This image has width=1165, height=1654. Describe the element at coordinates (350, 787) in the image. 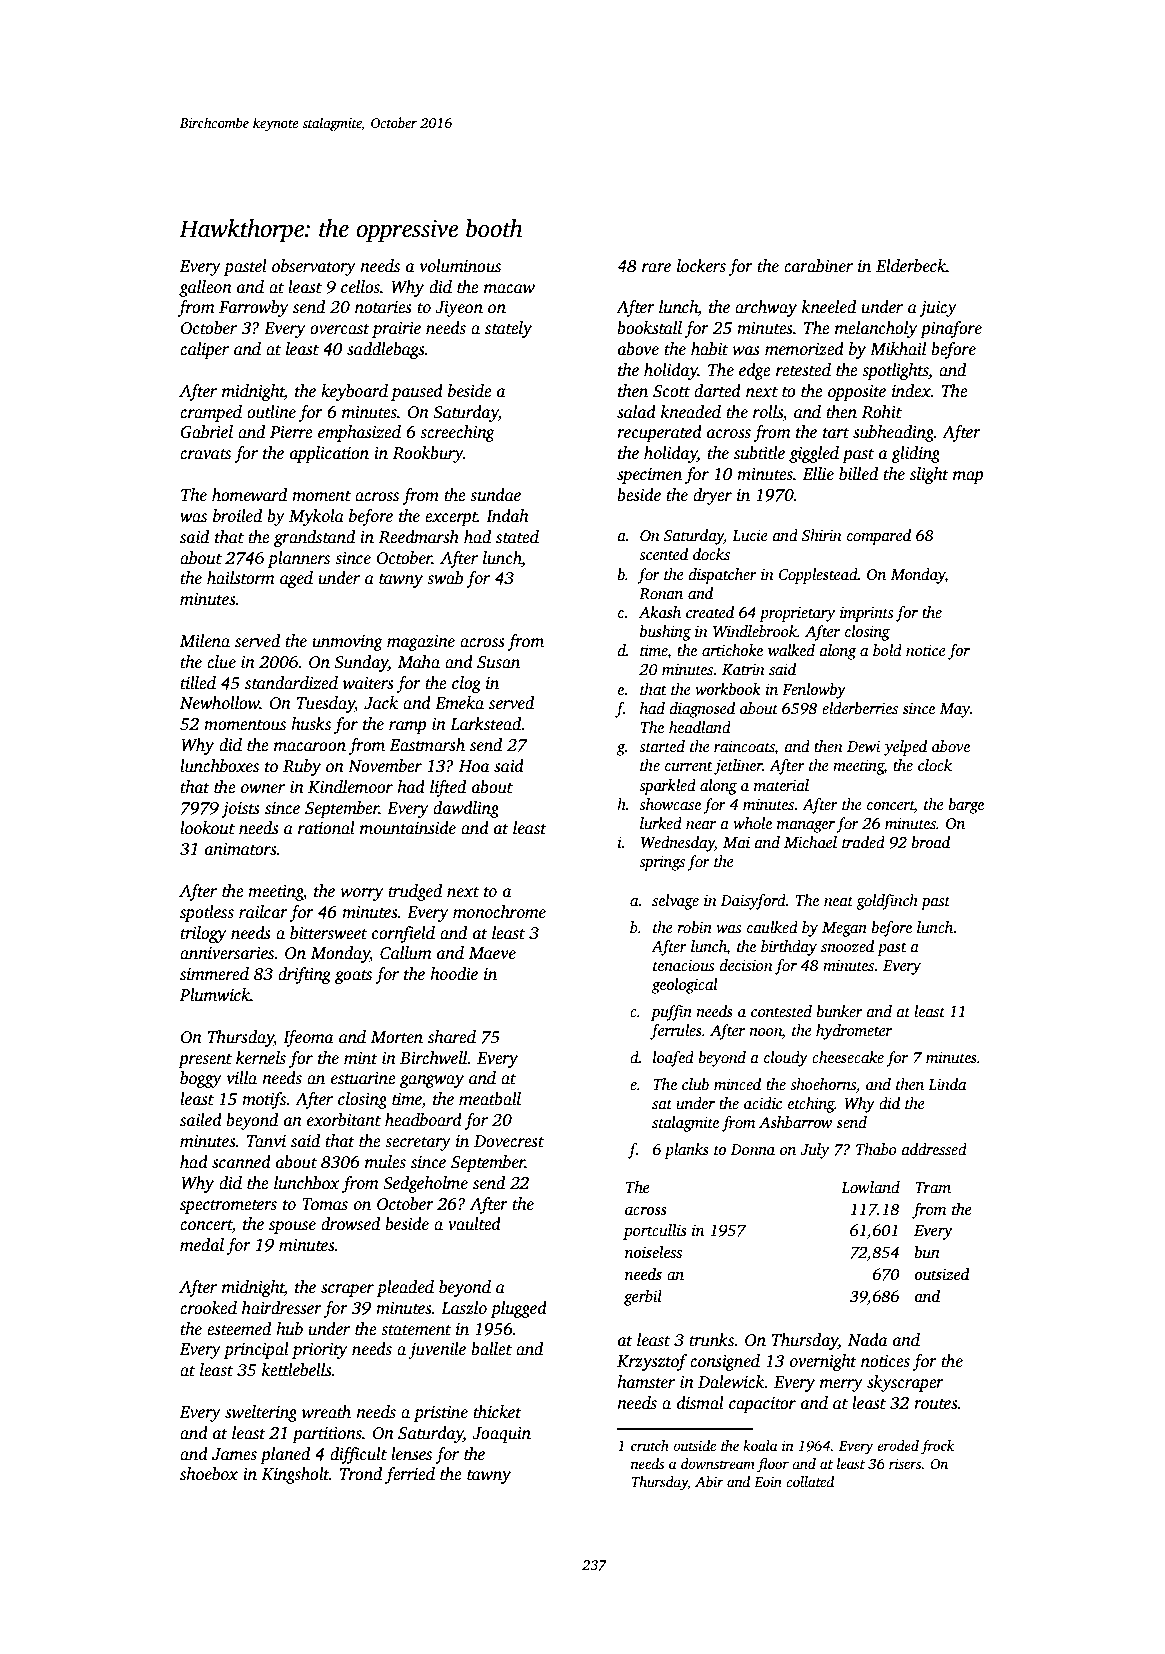

I see `Kindlemoor` at that location.
